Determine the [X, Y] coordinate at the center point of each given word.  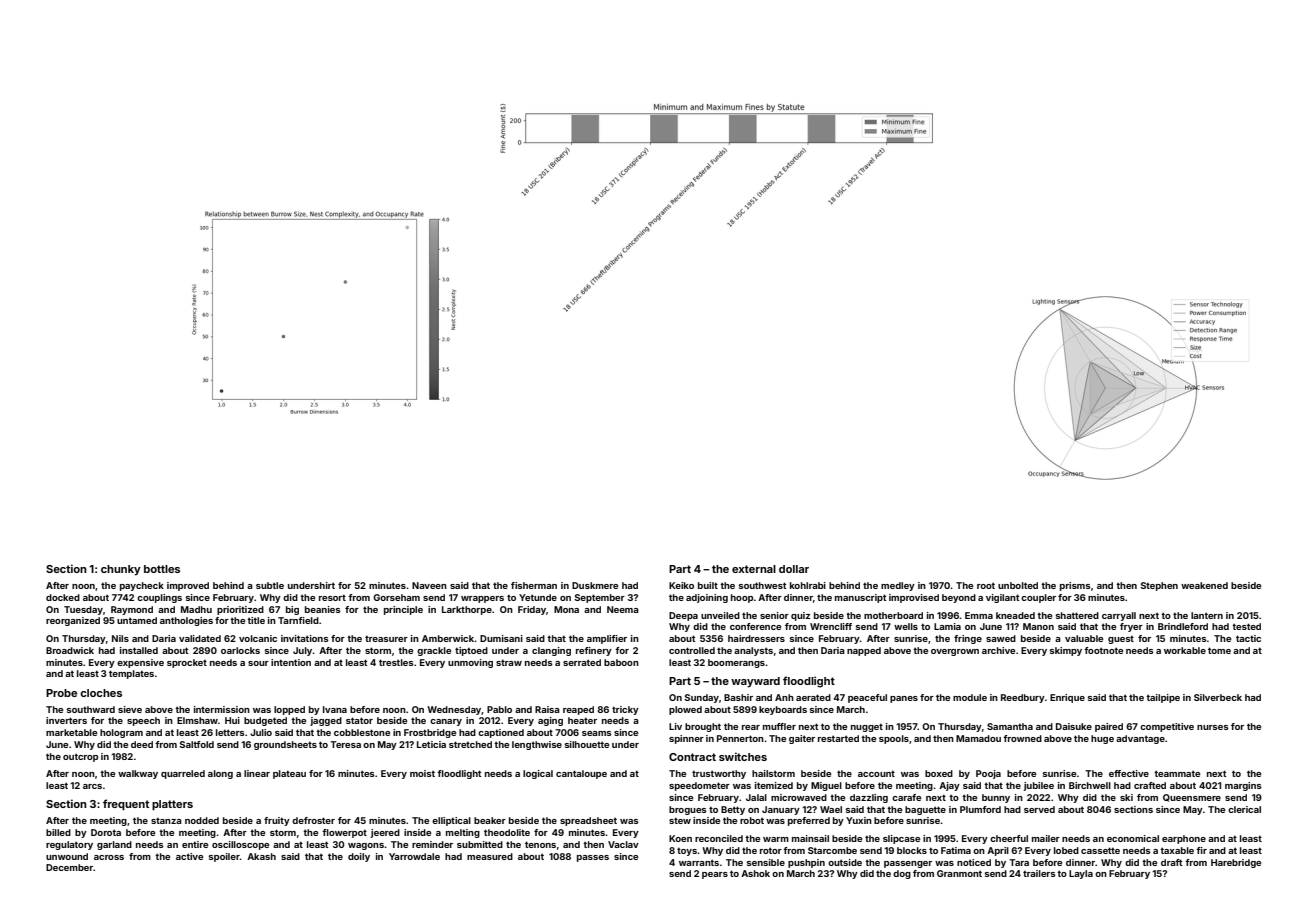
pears [715, 875]
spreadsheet [588, 821]
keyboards [783, 710]
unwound [67, 856]
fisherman [534, 585]
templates [131, 674]
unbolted [1018, 585]
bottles [162, 569]
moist [422, 773]
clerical [1244, 809]
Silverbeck [1218, 697]
